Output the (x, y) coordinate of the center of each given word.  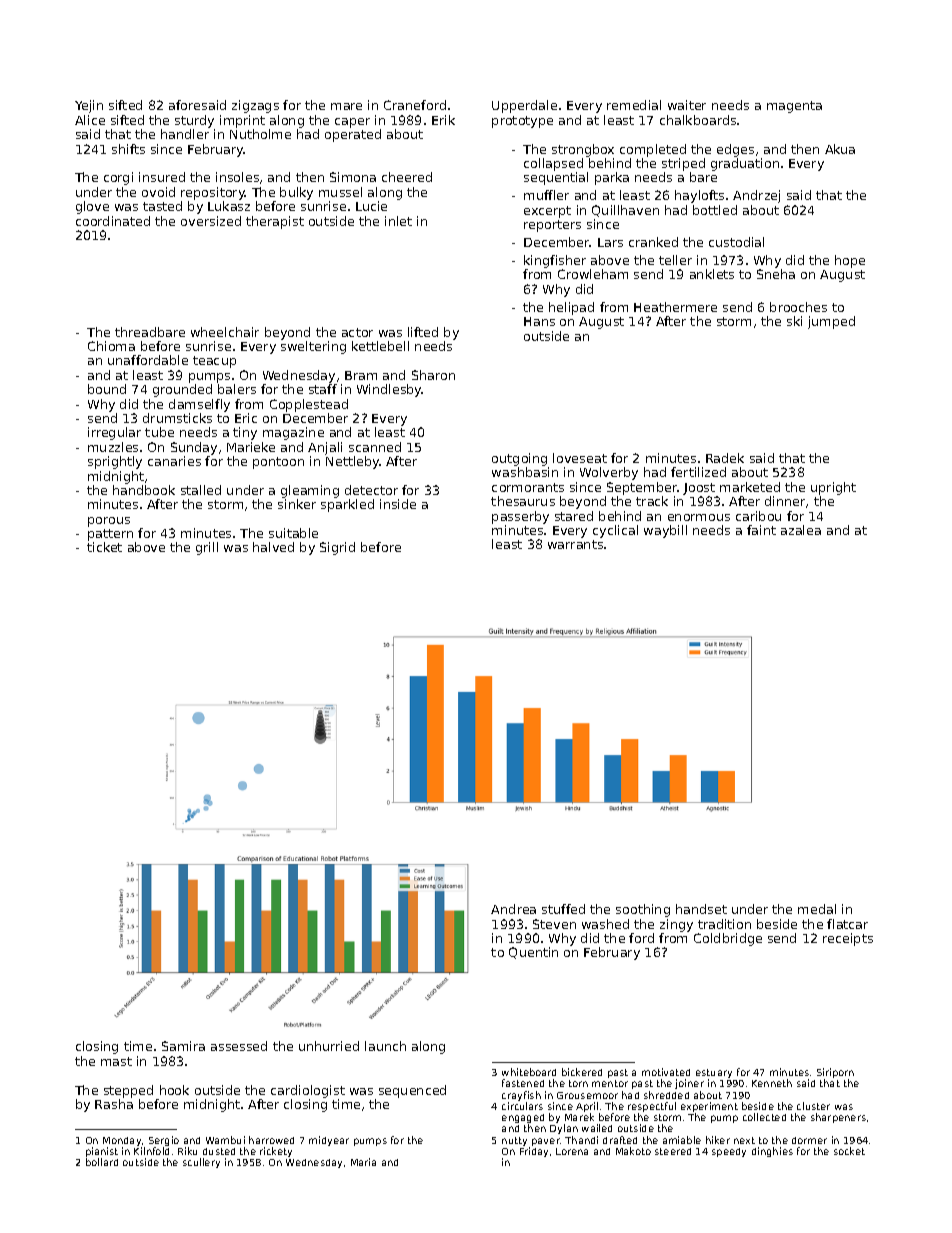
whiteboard (529, 1072)
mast (116, 1061)
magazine (293, 433)
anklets (712, 274)
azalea (801, 530)
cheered (407, 177)
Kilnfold (151, 1151)
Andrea (513, 909)
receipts (848, 939)
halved (273, 547)
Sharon (433, 375)
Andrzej (756, 196)
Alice (90, 120)
